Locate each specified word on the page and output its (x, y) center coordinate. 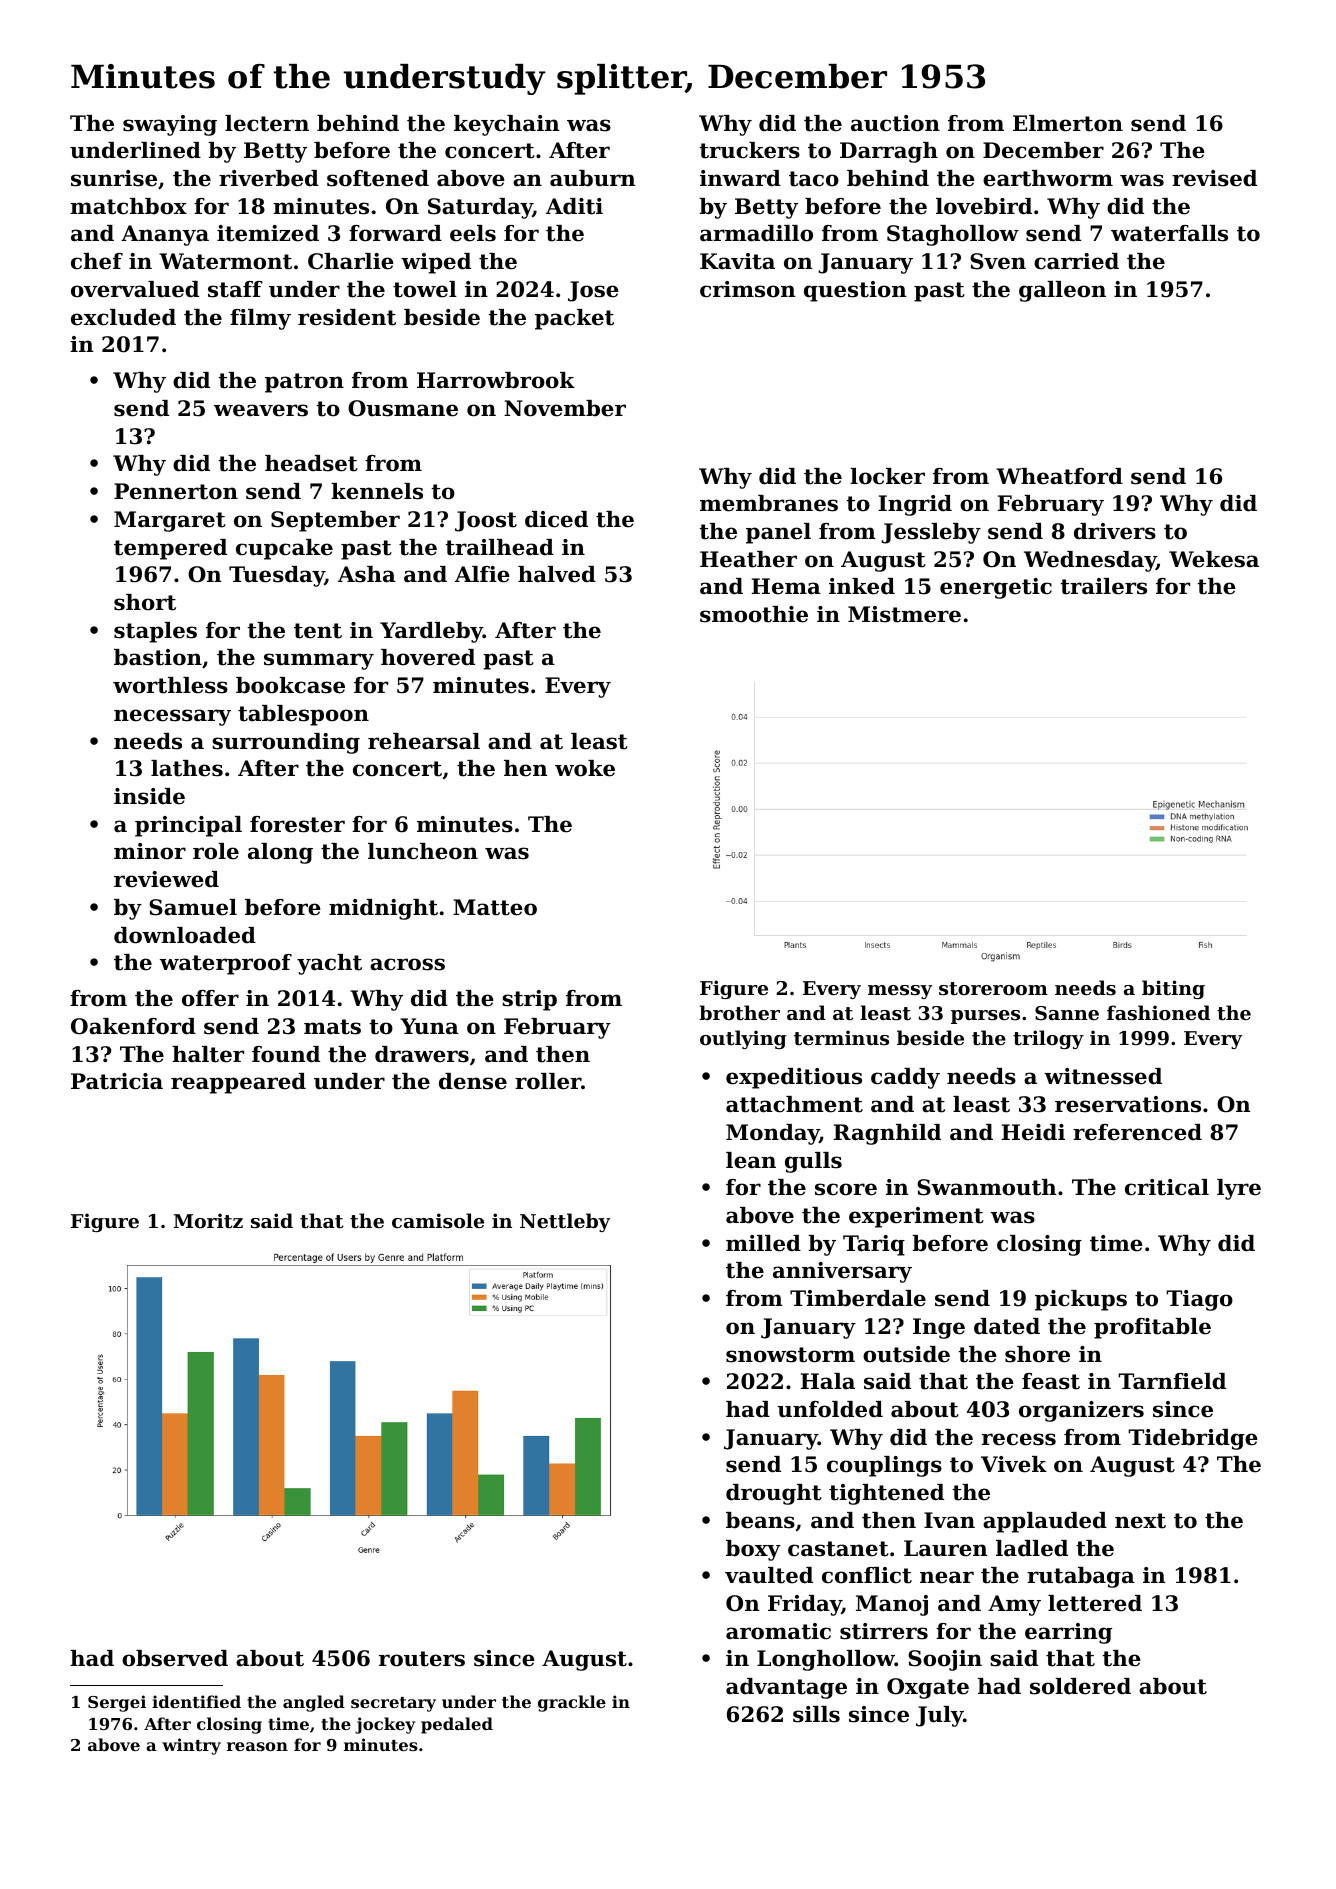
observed (175, 1658)
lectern (267, 123)
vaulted (769, 1575)
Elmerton (1068, 123)
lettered (1095, 1603)
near (947, 1577)
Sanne (1067, 1013)
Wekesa (1214, 559)
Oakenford (133, 1026)
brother (739, 1013)
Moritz (208, 1220)
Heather (748, 559)
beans (760, 1520)
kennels (377, 491)
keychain (507, 125)
